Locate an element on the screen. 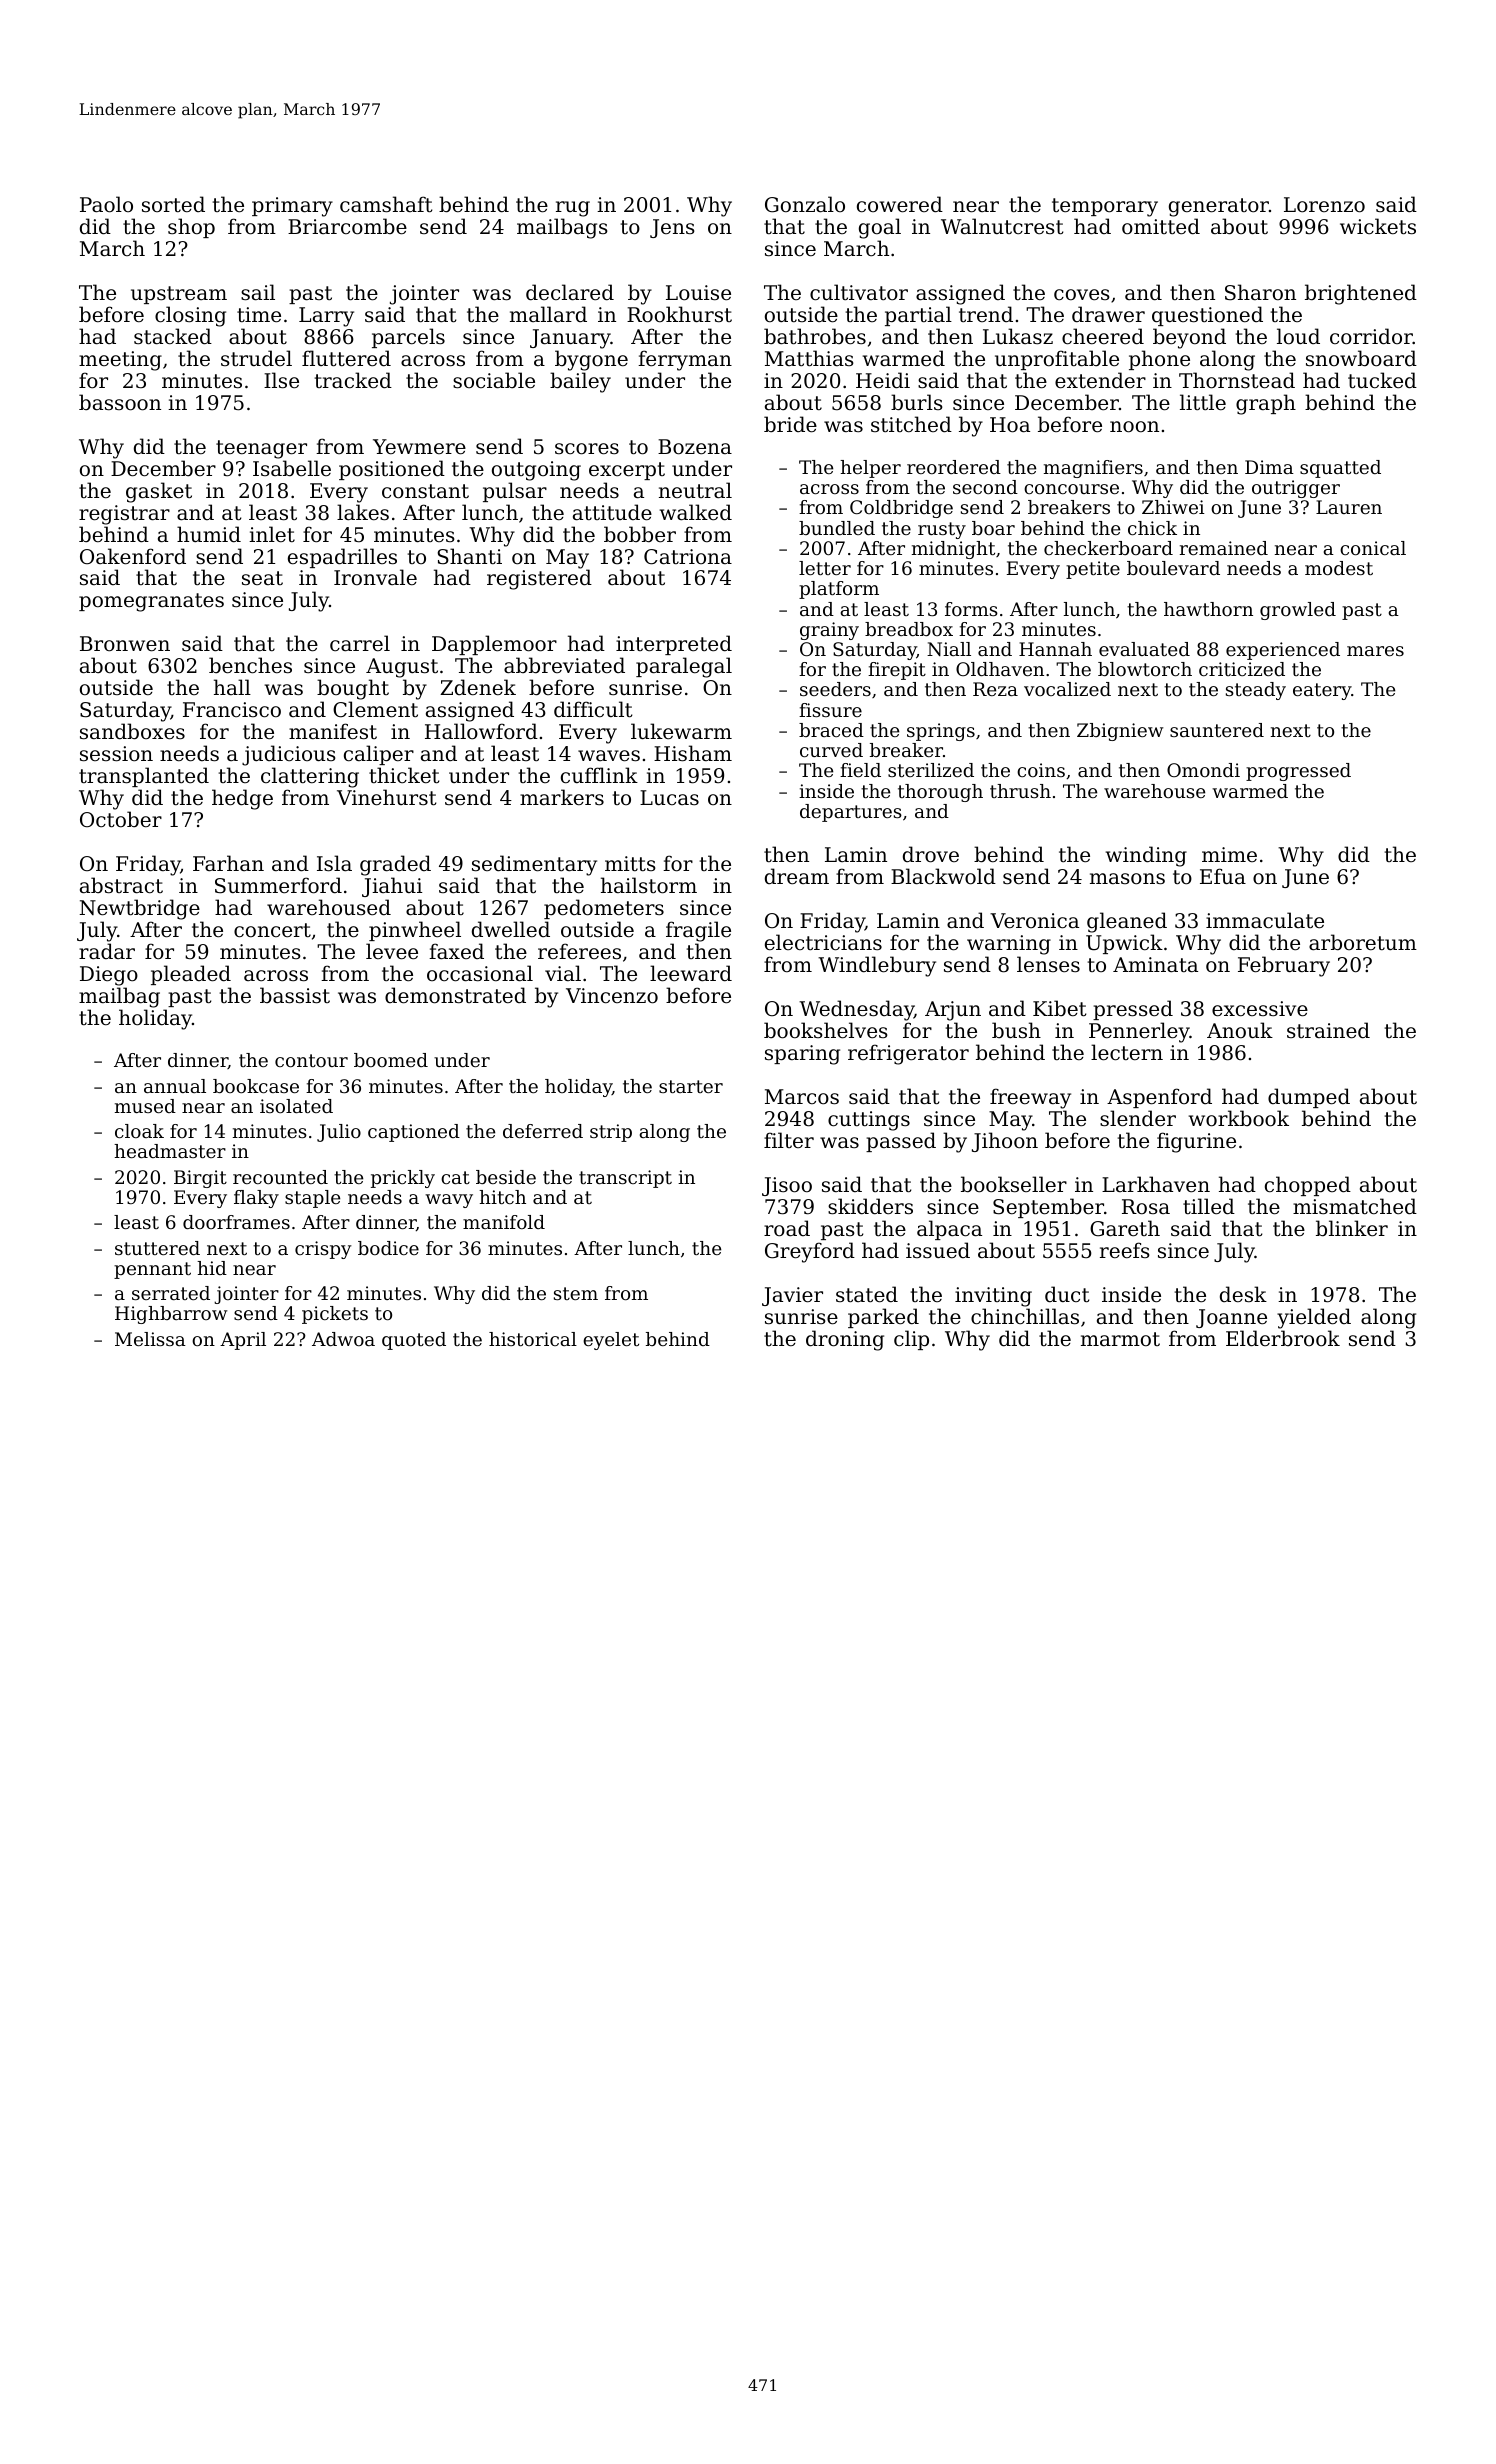 The height and width of the screenshot is (2464, 1496). bailey is located at coordinates (580, 382).
